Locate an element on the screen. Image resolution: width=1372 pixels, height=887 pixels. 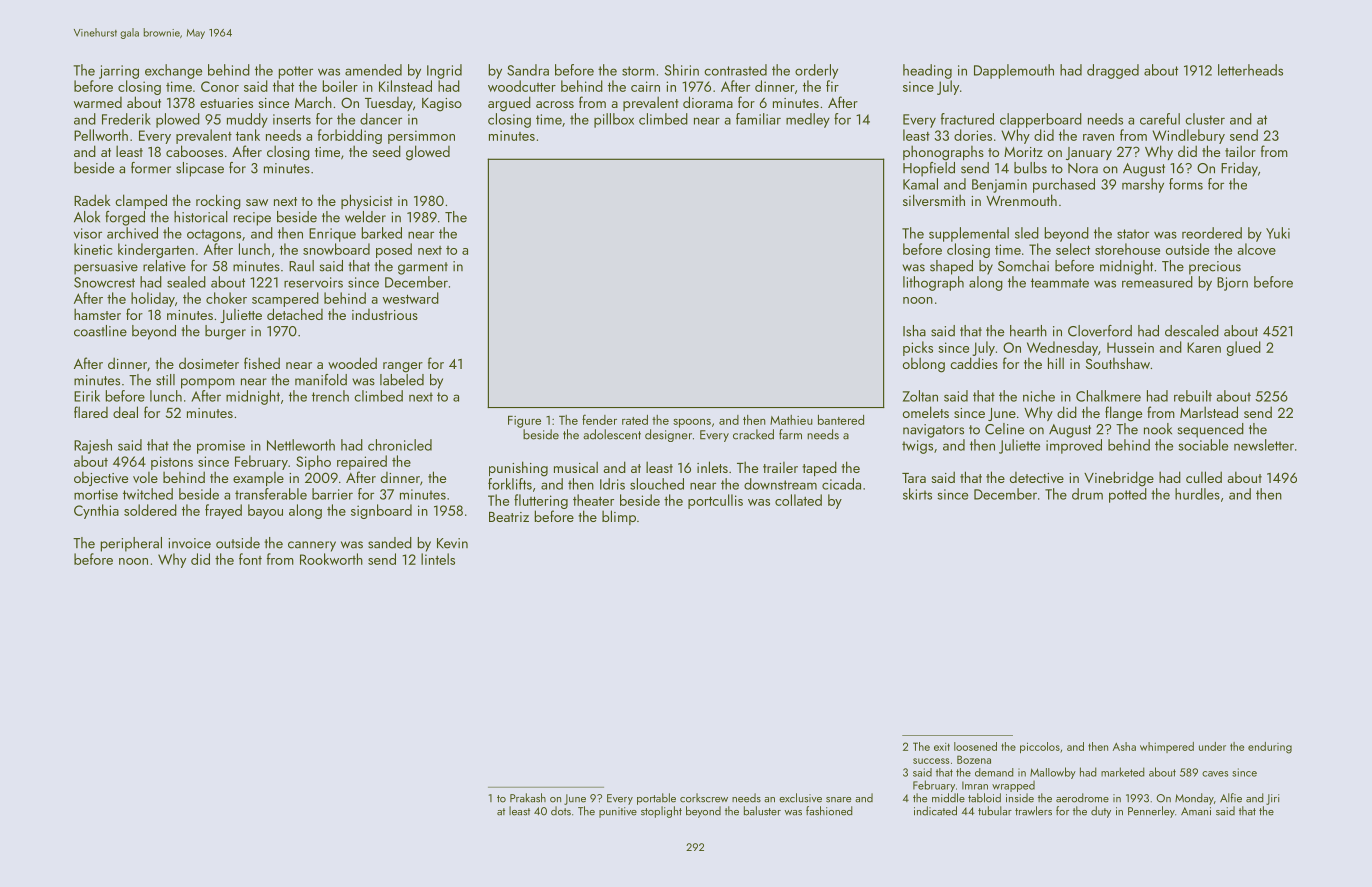
dragged is located at coordinates (1113, 71).
